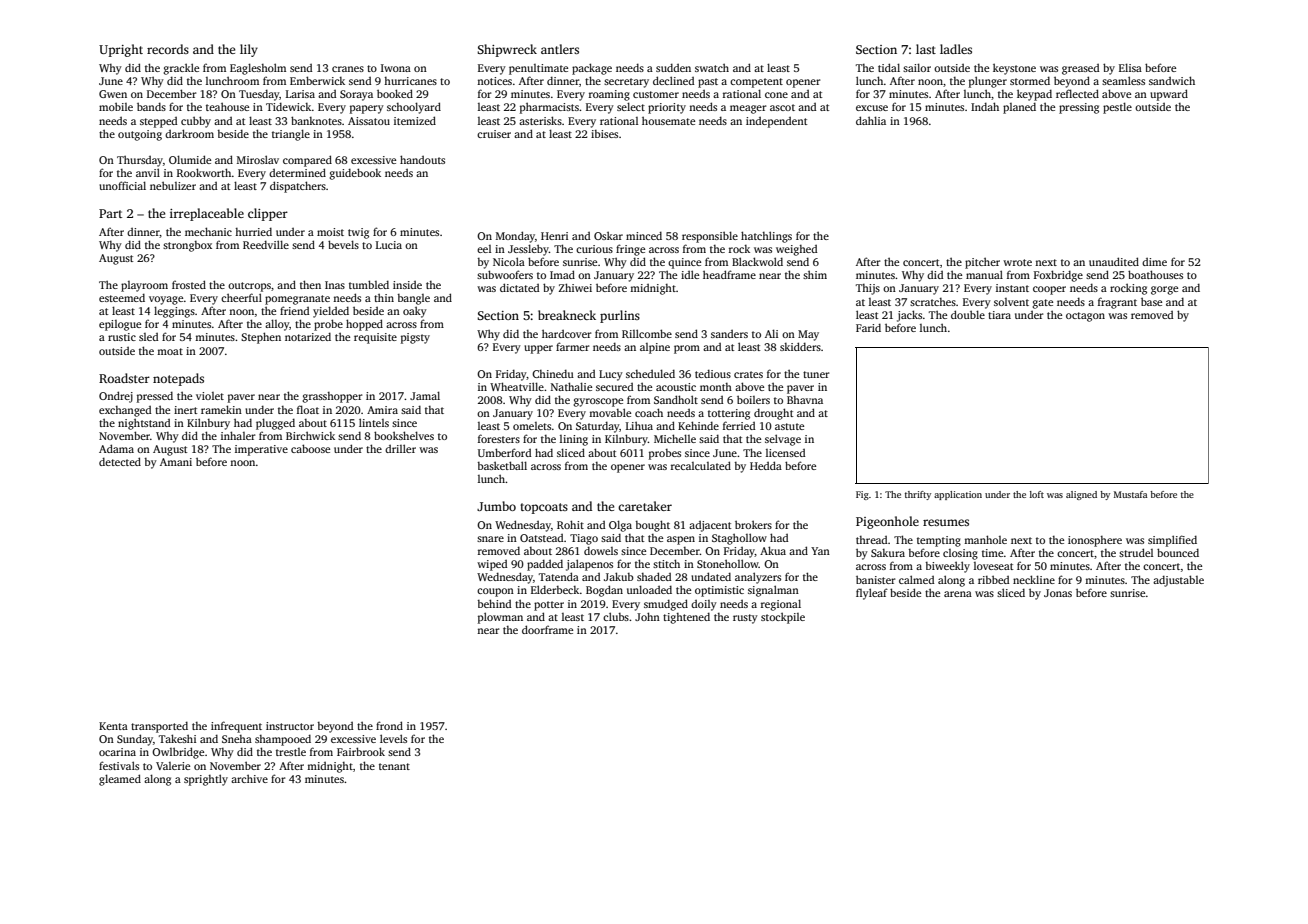 This screenshot has width=1308, height=924. Describe the element at coordinates (999, 315) in the screenshot. I see `tiara` at that location.
